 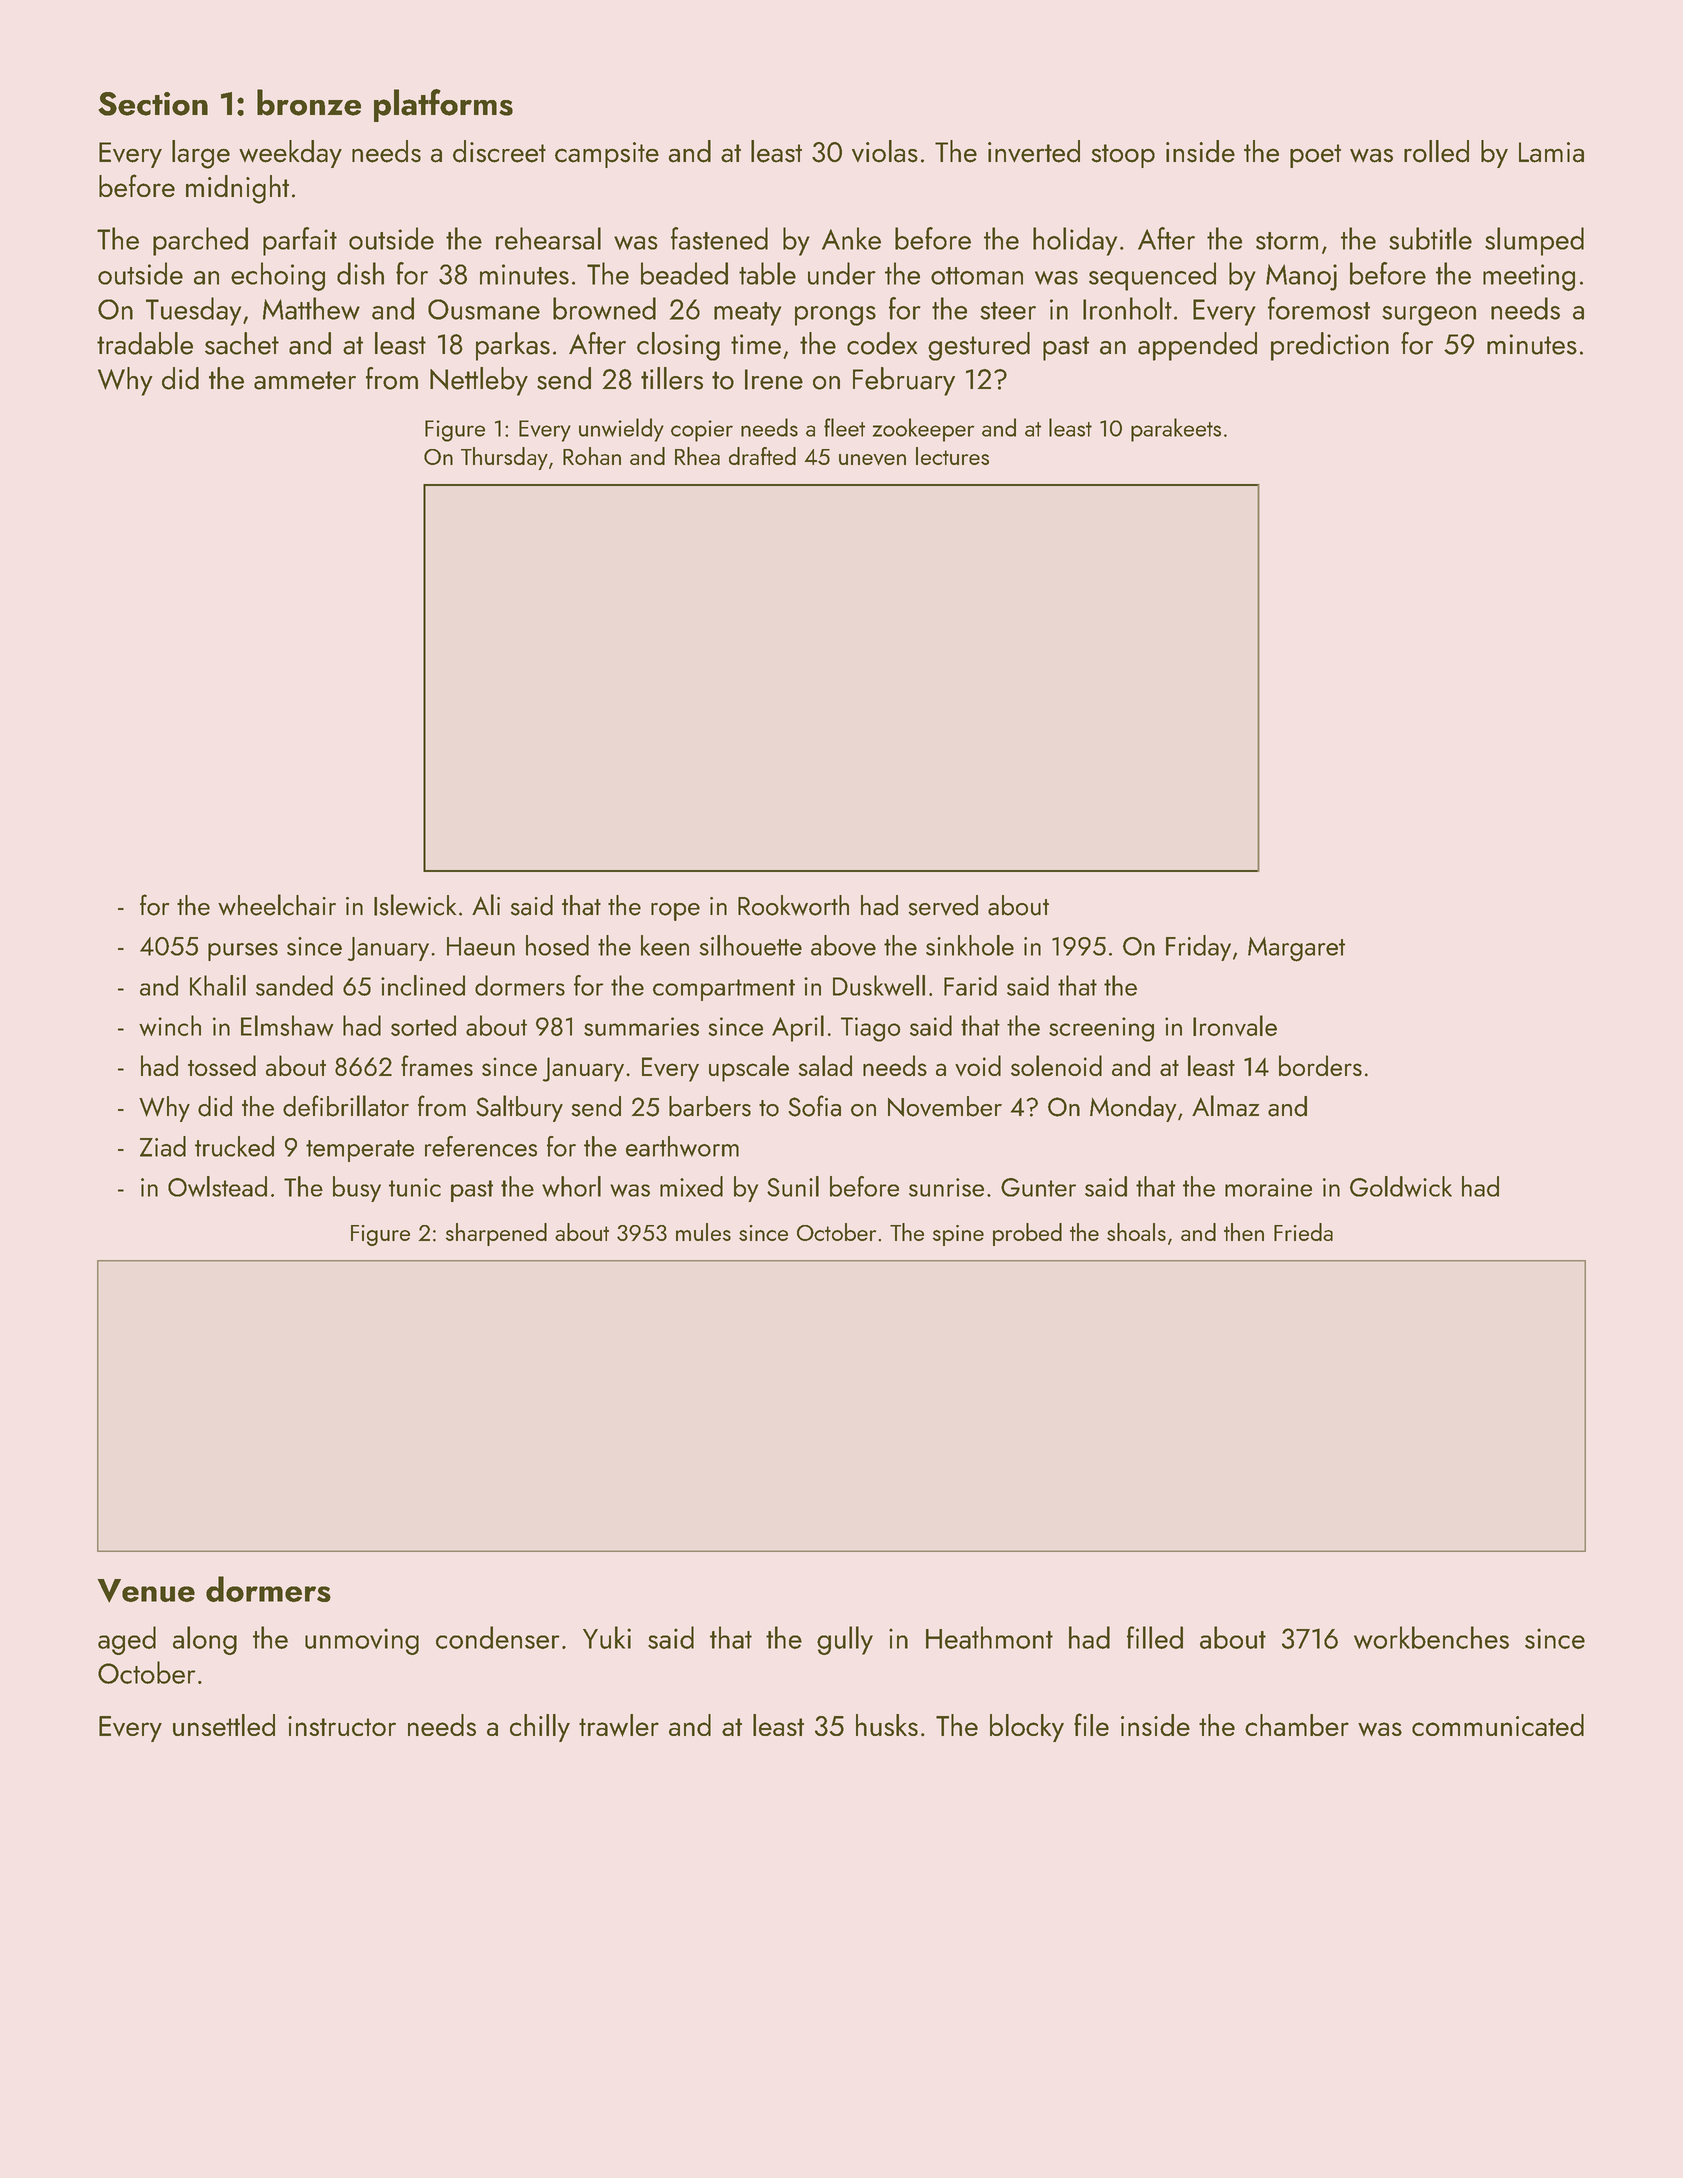 I want to click on communicated, so click(x=1498, y=1725).
